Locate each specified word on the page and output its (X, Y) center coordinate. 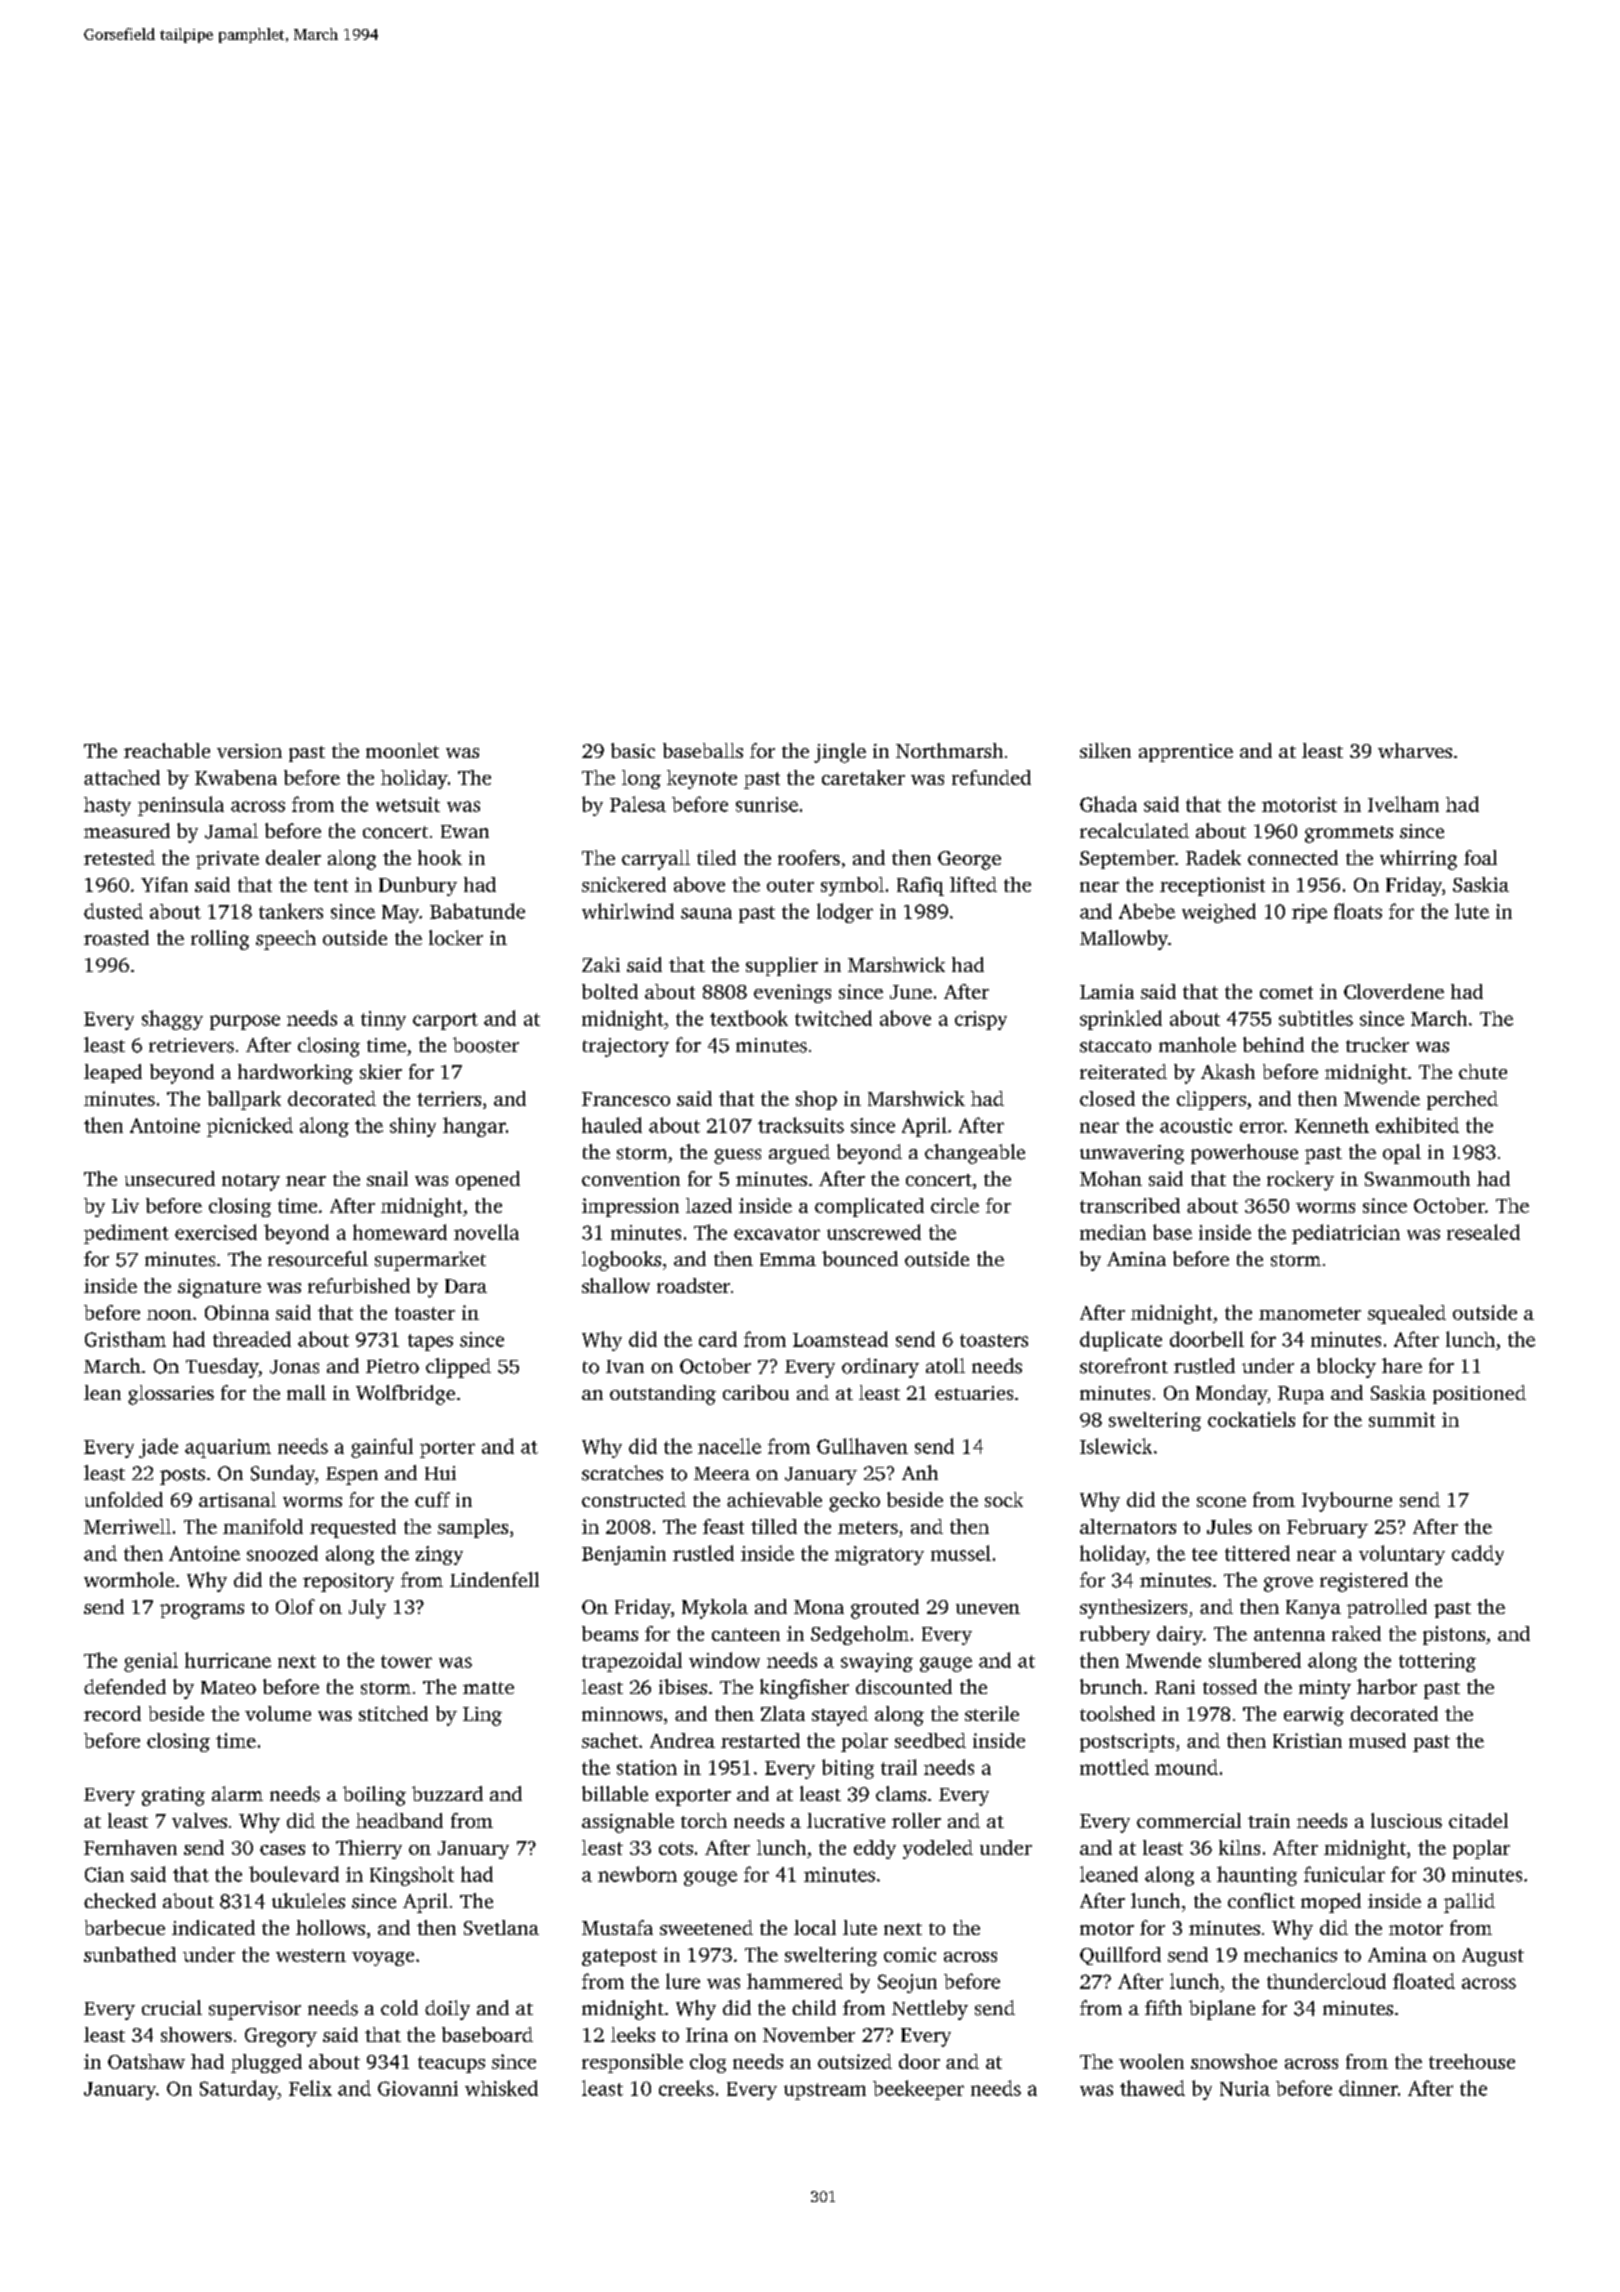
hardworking (295, 1074)
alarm (237, 1793)
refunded (991, 777)
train (1269, 1821)
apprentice (1186, 753)
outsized (855, 2061)
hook (440, 857)
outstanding (663, 1395)
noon (169, 1315)
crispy (981, 1020)
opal (1402, 1154)
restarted (760, 1740)
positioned (1479, 1394)
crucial (172, 2007)
